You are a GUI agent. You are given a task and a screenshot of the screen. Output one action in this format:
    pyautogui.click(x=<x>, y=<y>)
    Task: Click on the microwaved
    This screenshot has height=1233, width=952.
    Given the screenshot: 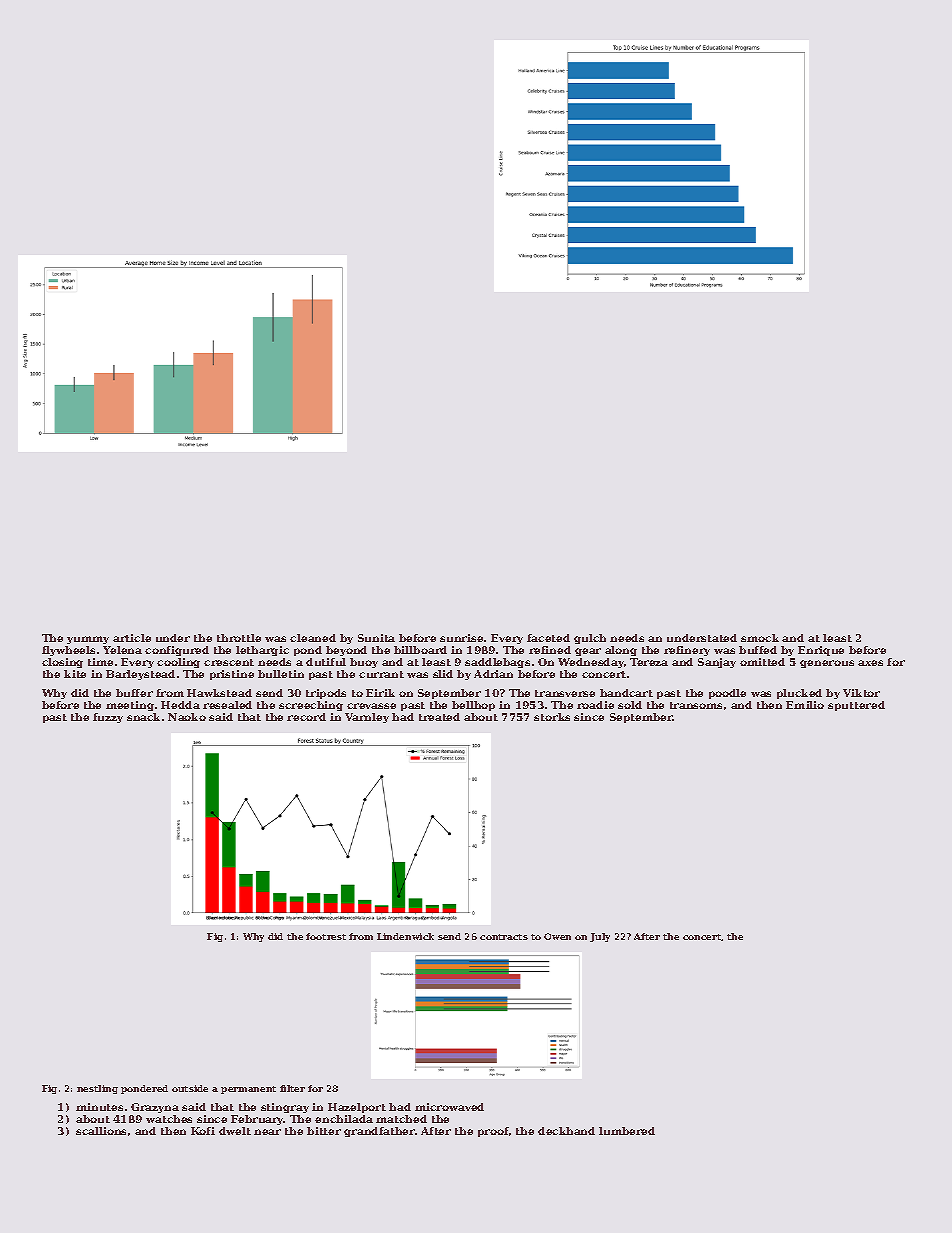 What is the action you would take?
    pyautogui.click(x=449, y=1107)
